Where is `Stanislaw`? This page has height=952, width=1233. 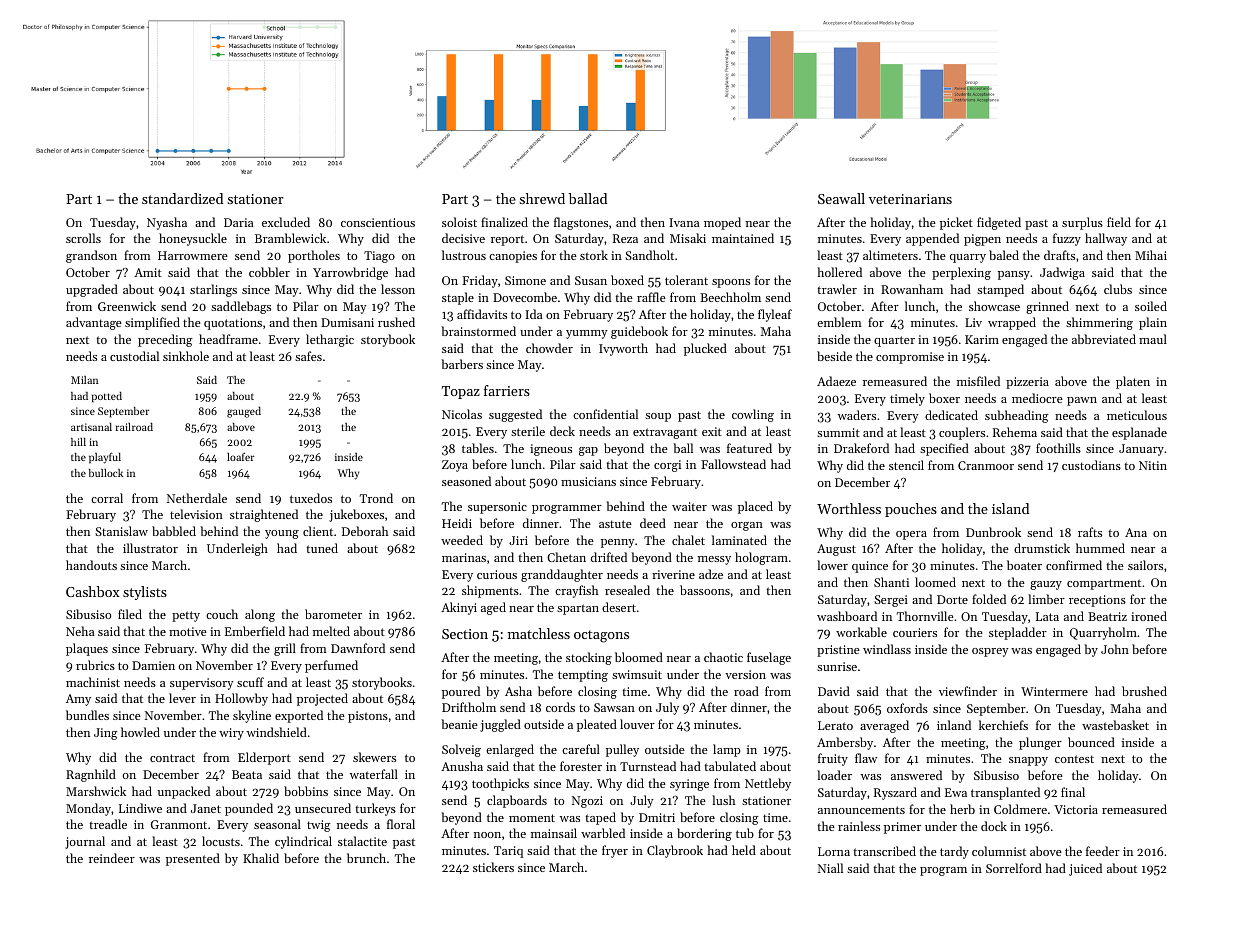 Stanislaw is located at coordinates (121, 531).
